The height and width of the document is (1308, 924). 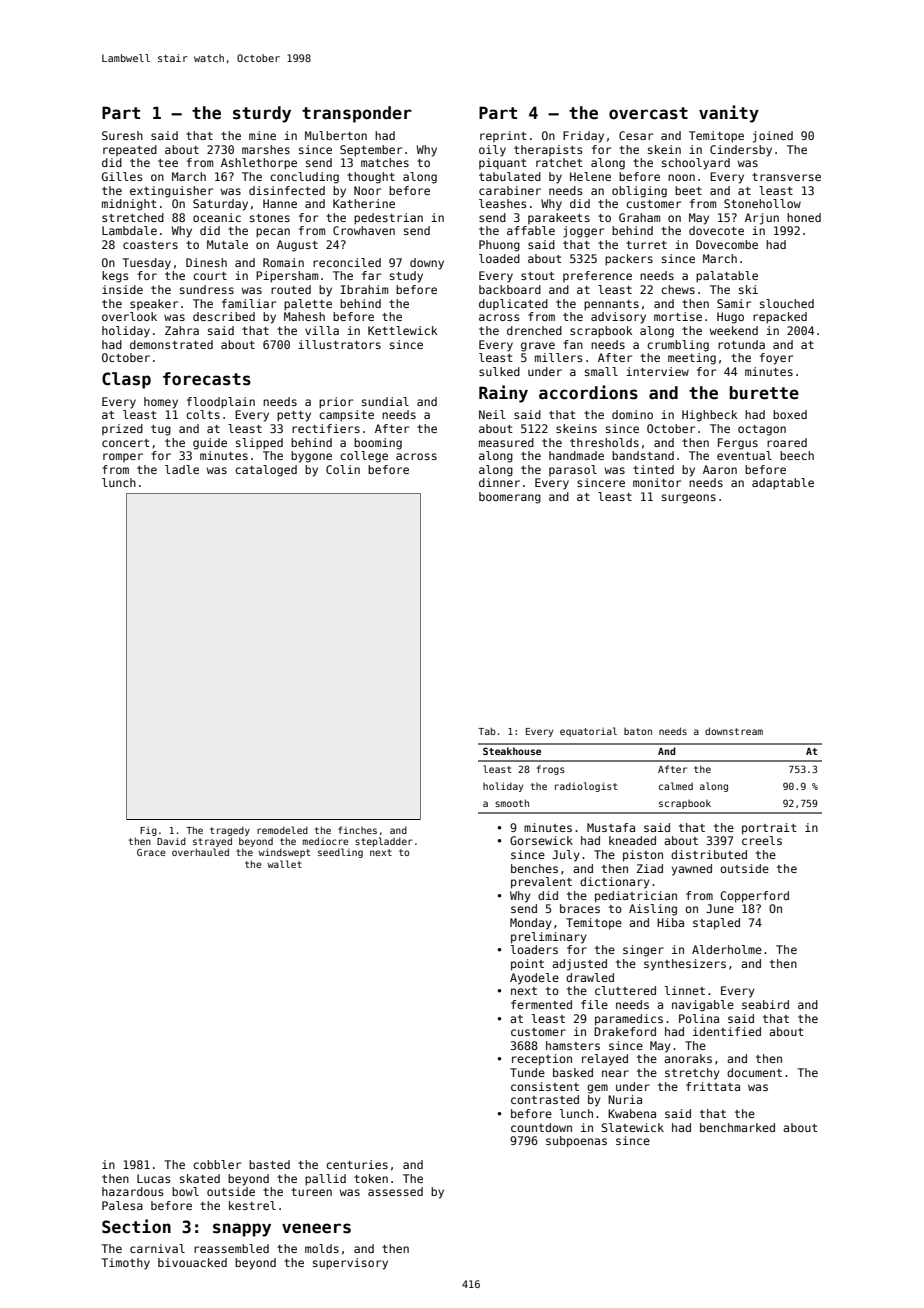 What do you see at coordinates (242, 1230) in the document?
I see `snappy` at bounding box center [242, 1230].
